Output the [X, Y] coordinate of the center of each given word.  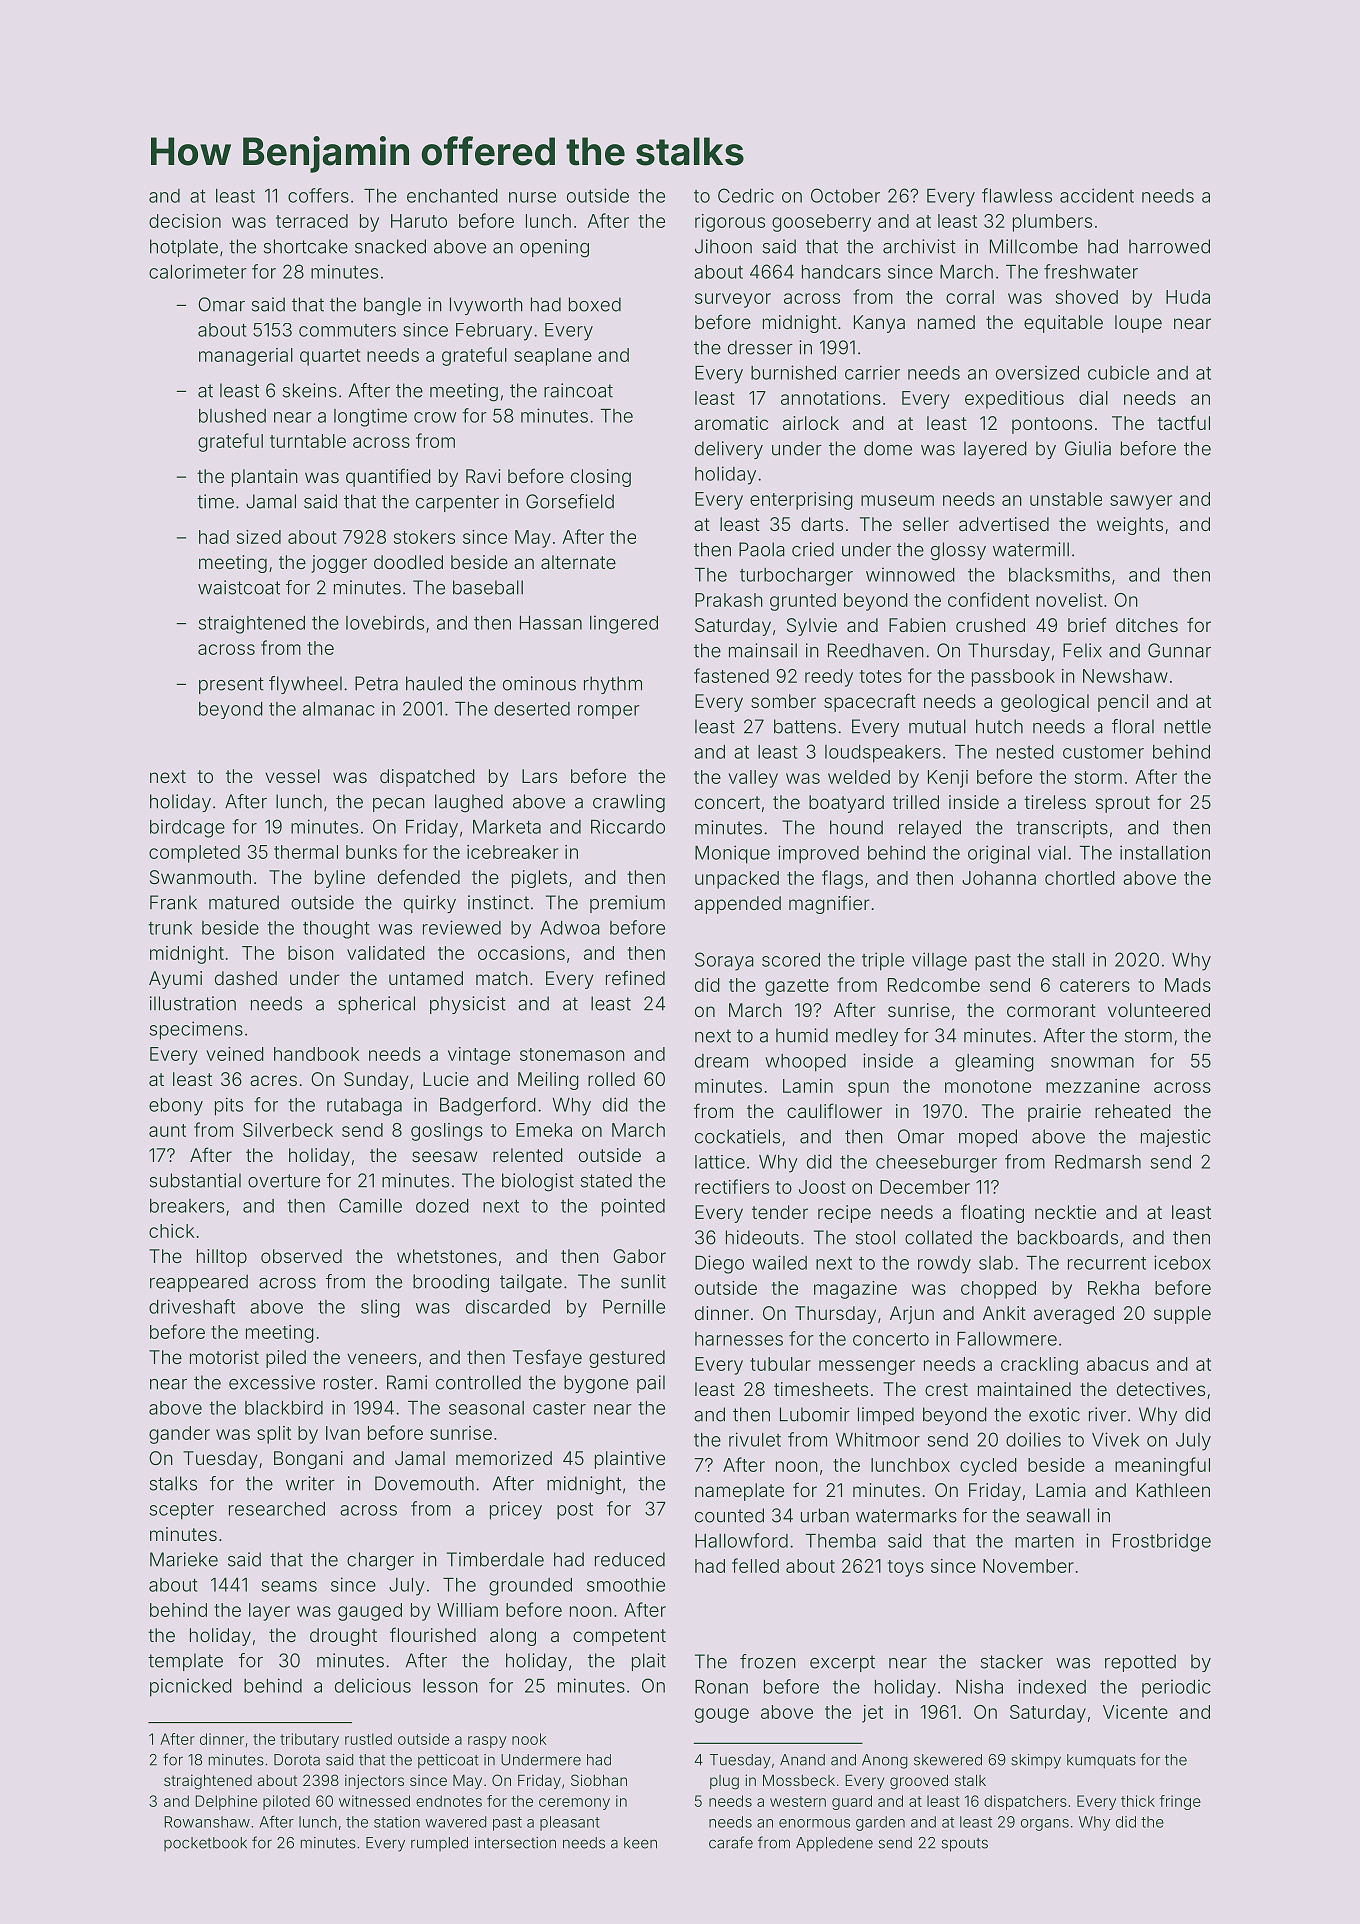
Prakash [729, 600]
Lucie [446, 1079]
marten [1044, 1541]
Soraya [724, 961]
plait [649, 1662]
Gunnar [1179, 650]
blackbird [284, 1407]
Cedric [746, 195]
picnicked [191, 1687]
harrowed [1169, 246]
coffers [318, 195]
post [575, 1511]
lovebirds [385, 622]
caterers [1095, 985]
